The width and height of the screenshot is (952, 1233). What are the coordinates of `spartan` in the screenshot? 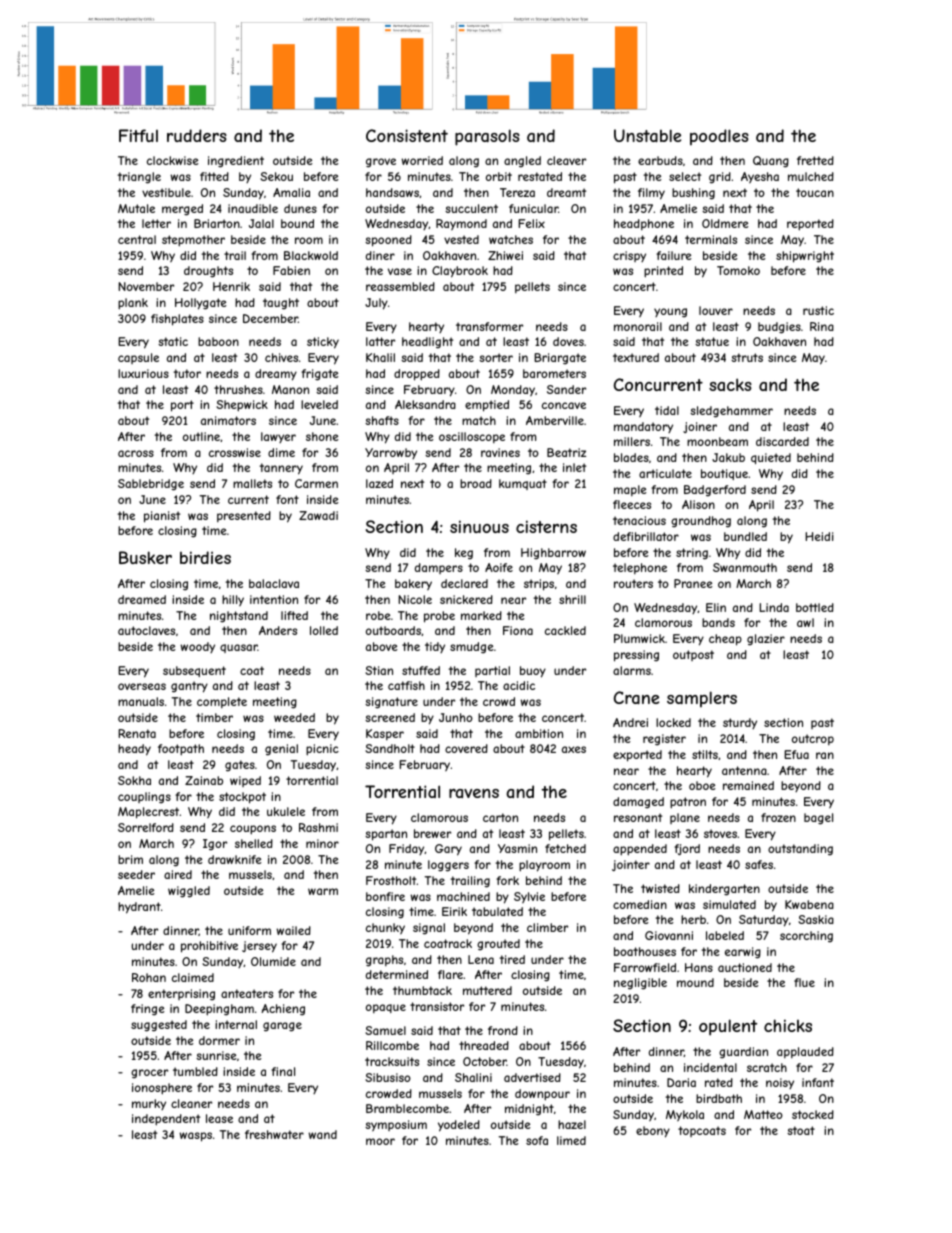 It's located at (386, 835).
